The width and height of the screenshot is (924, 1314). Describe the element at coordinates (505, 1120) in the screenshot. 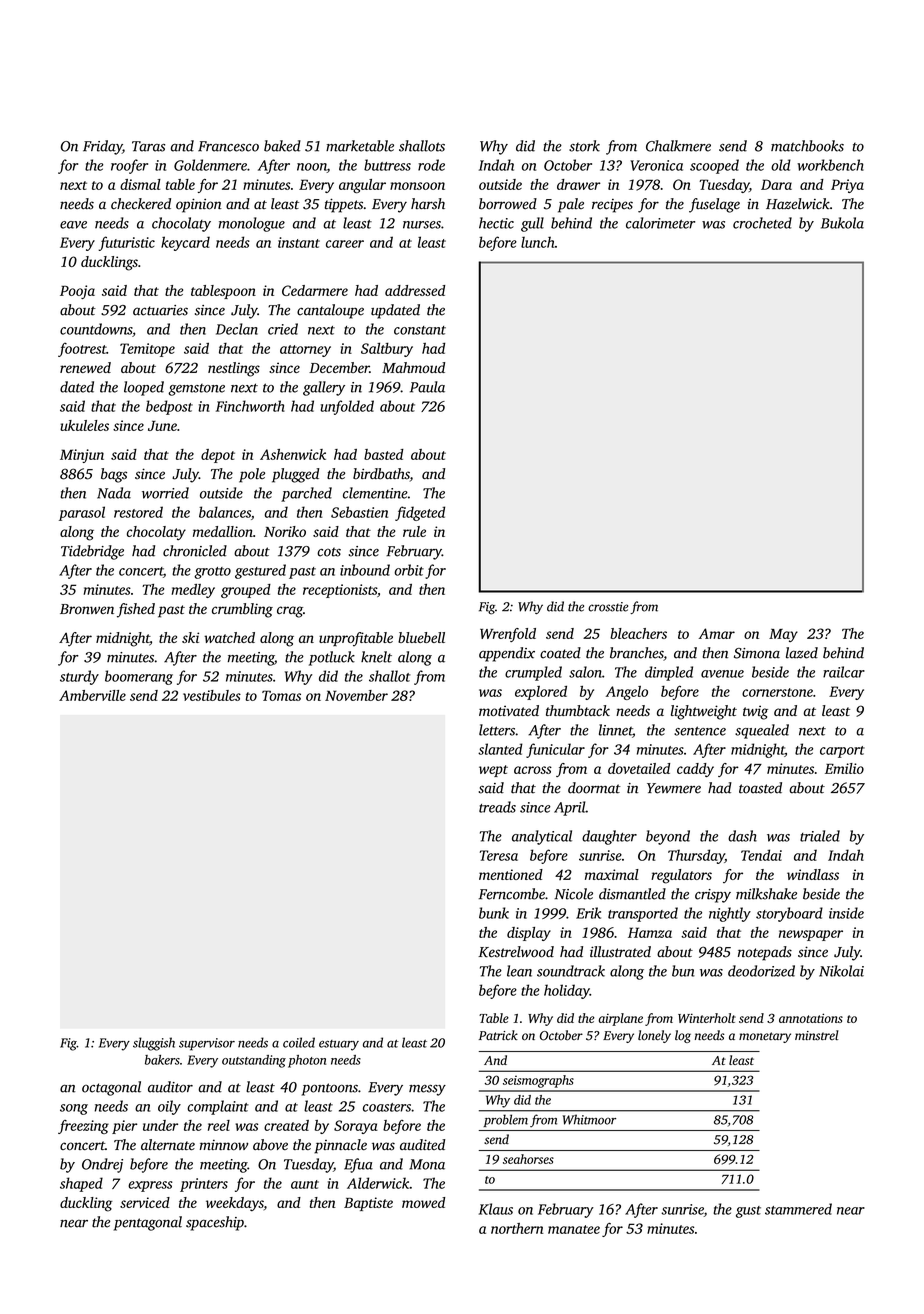

I see `problem` at that location.
